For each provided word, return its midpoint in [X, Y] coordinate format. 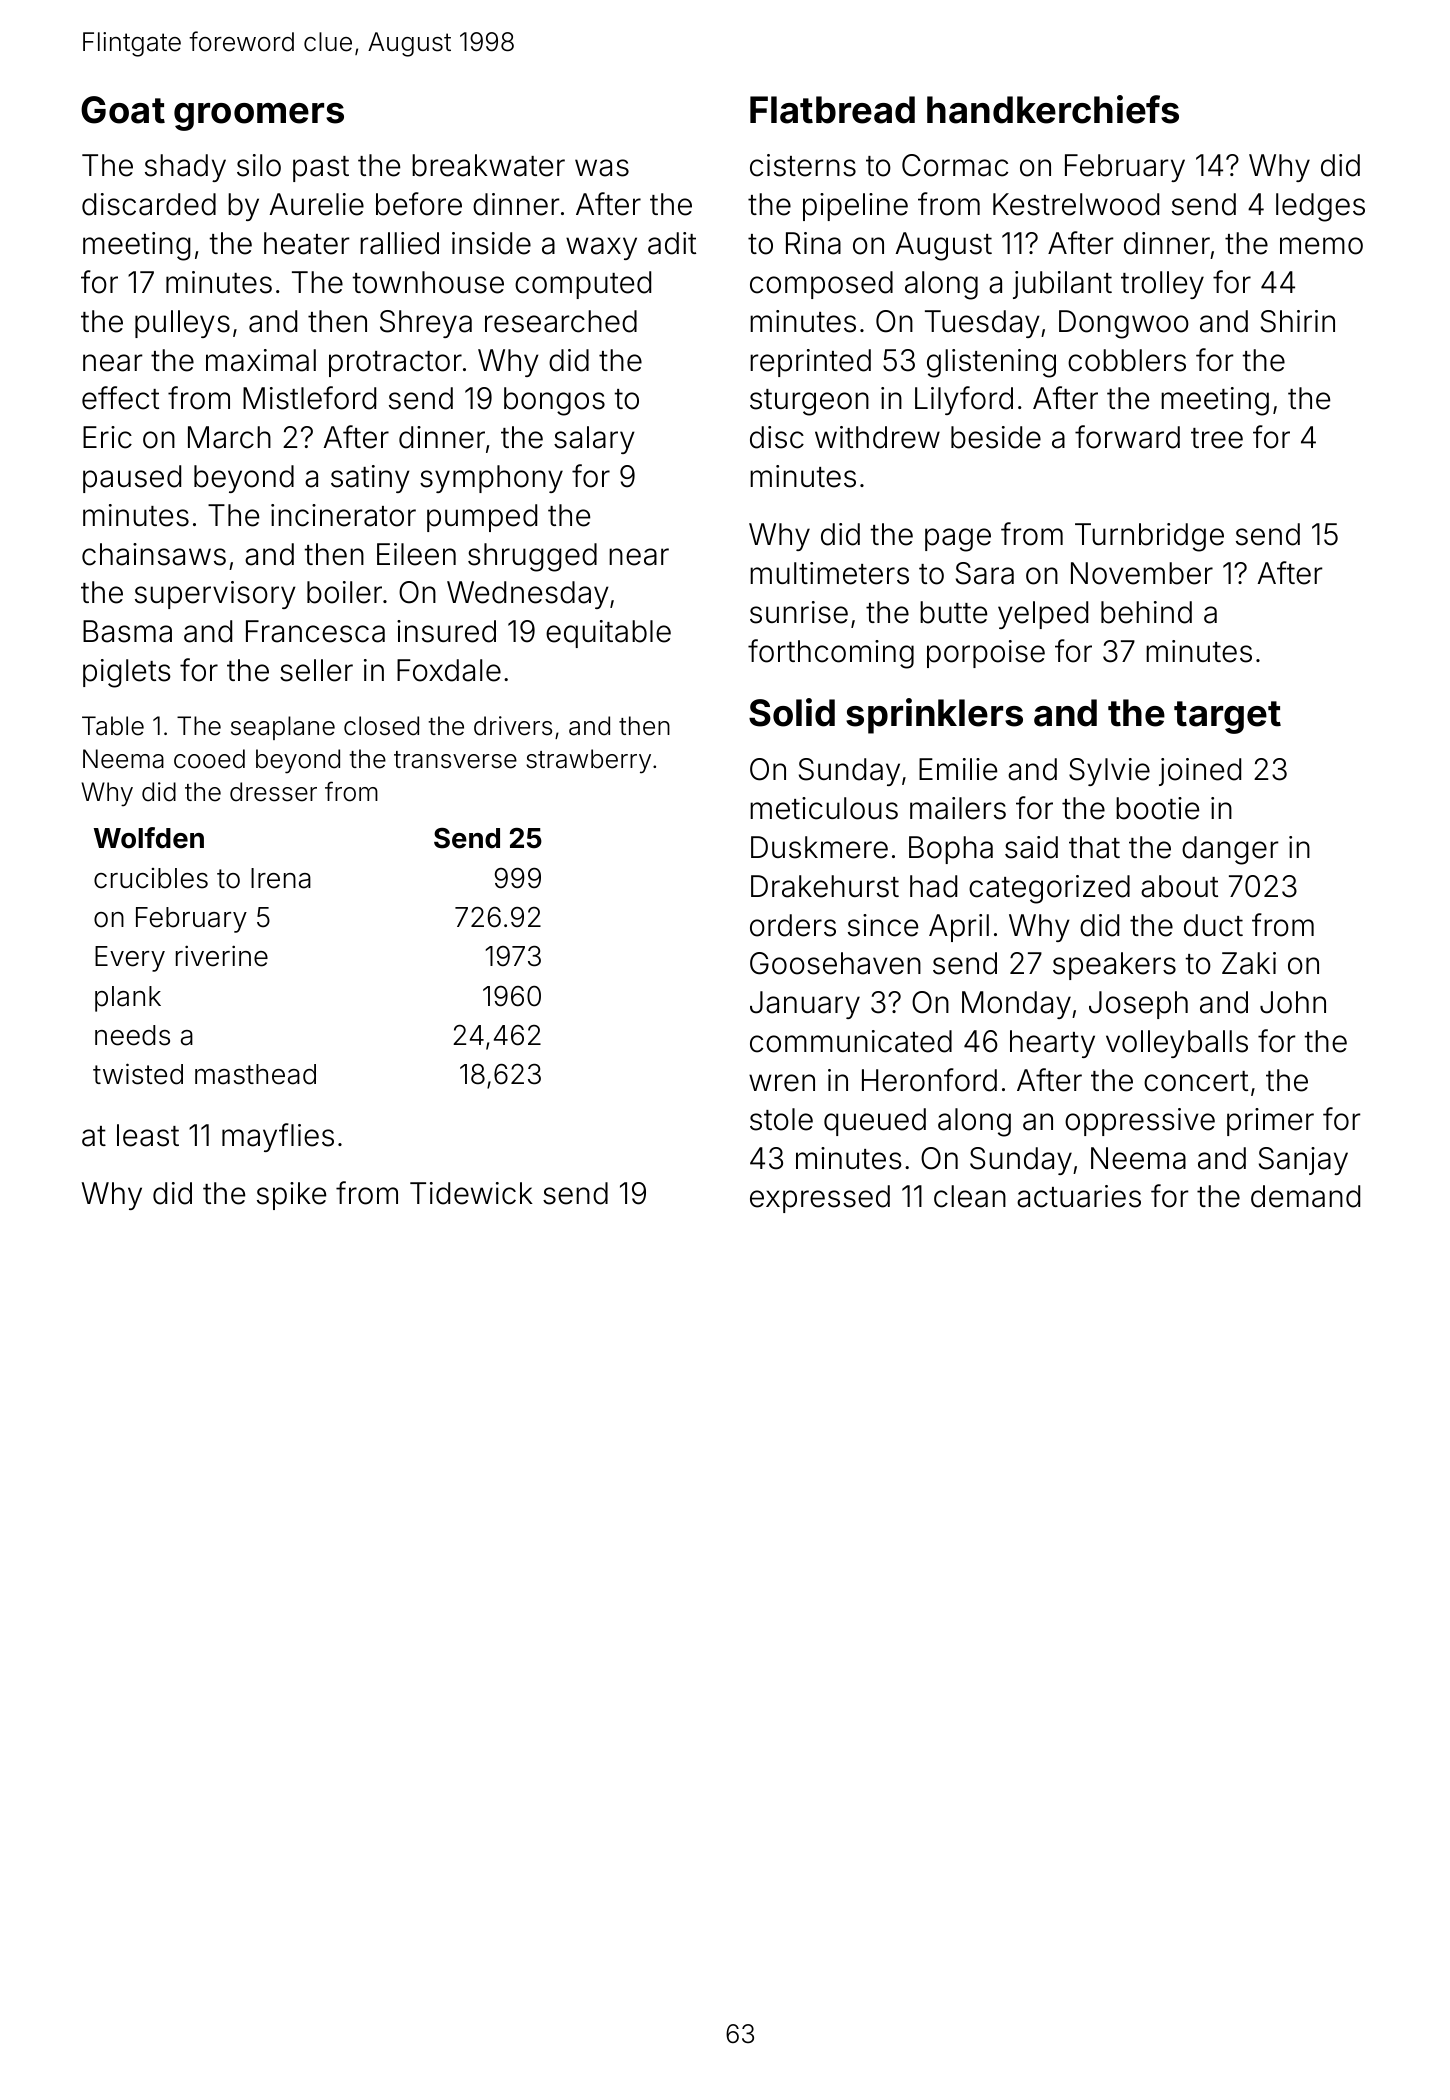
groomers [259, 117]
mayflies [278, 1137]
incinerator [343, 515]
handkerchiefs [1053, 109]
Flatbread [832, 110]
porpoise [986, 654]
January [805, 1005]
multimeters [829, 573]
